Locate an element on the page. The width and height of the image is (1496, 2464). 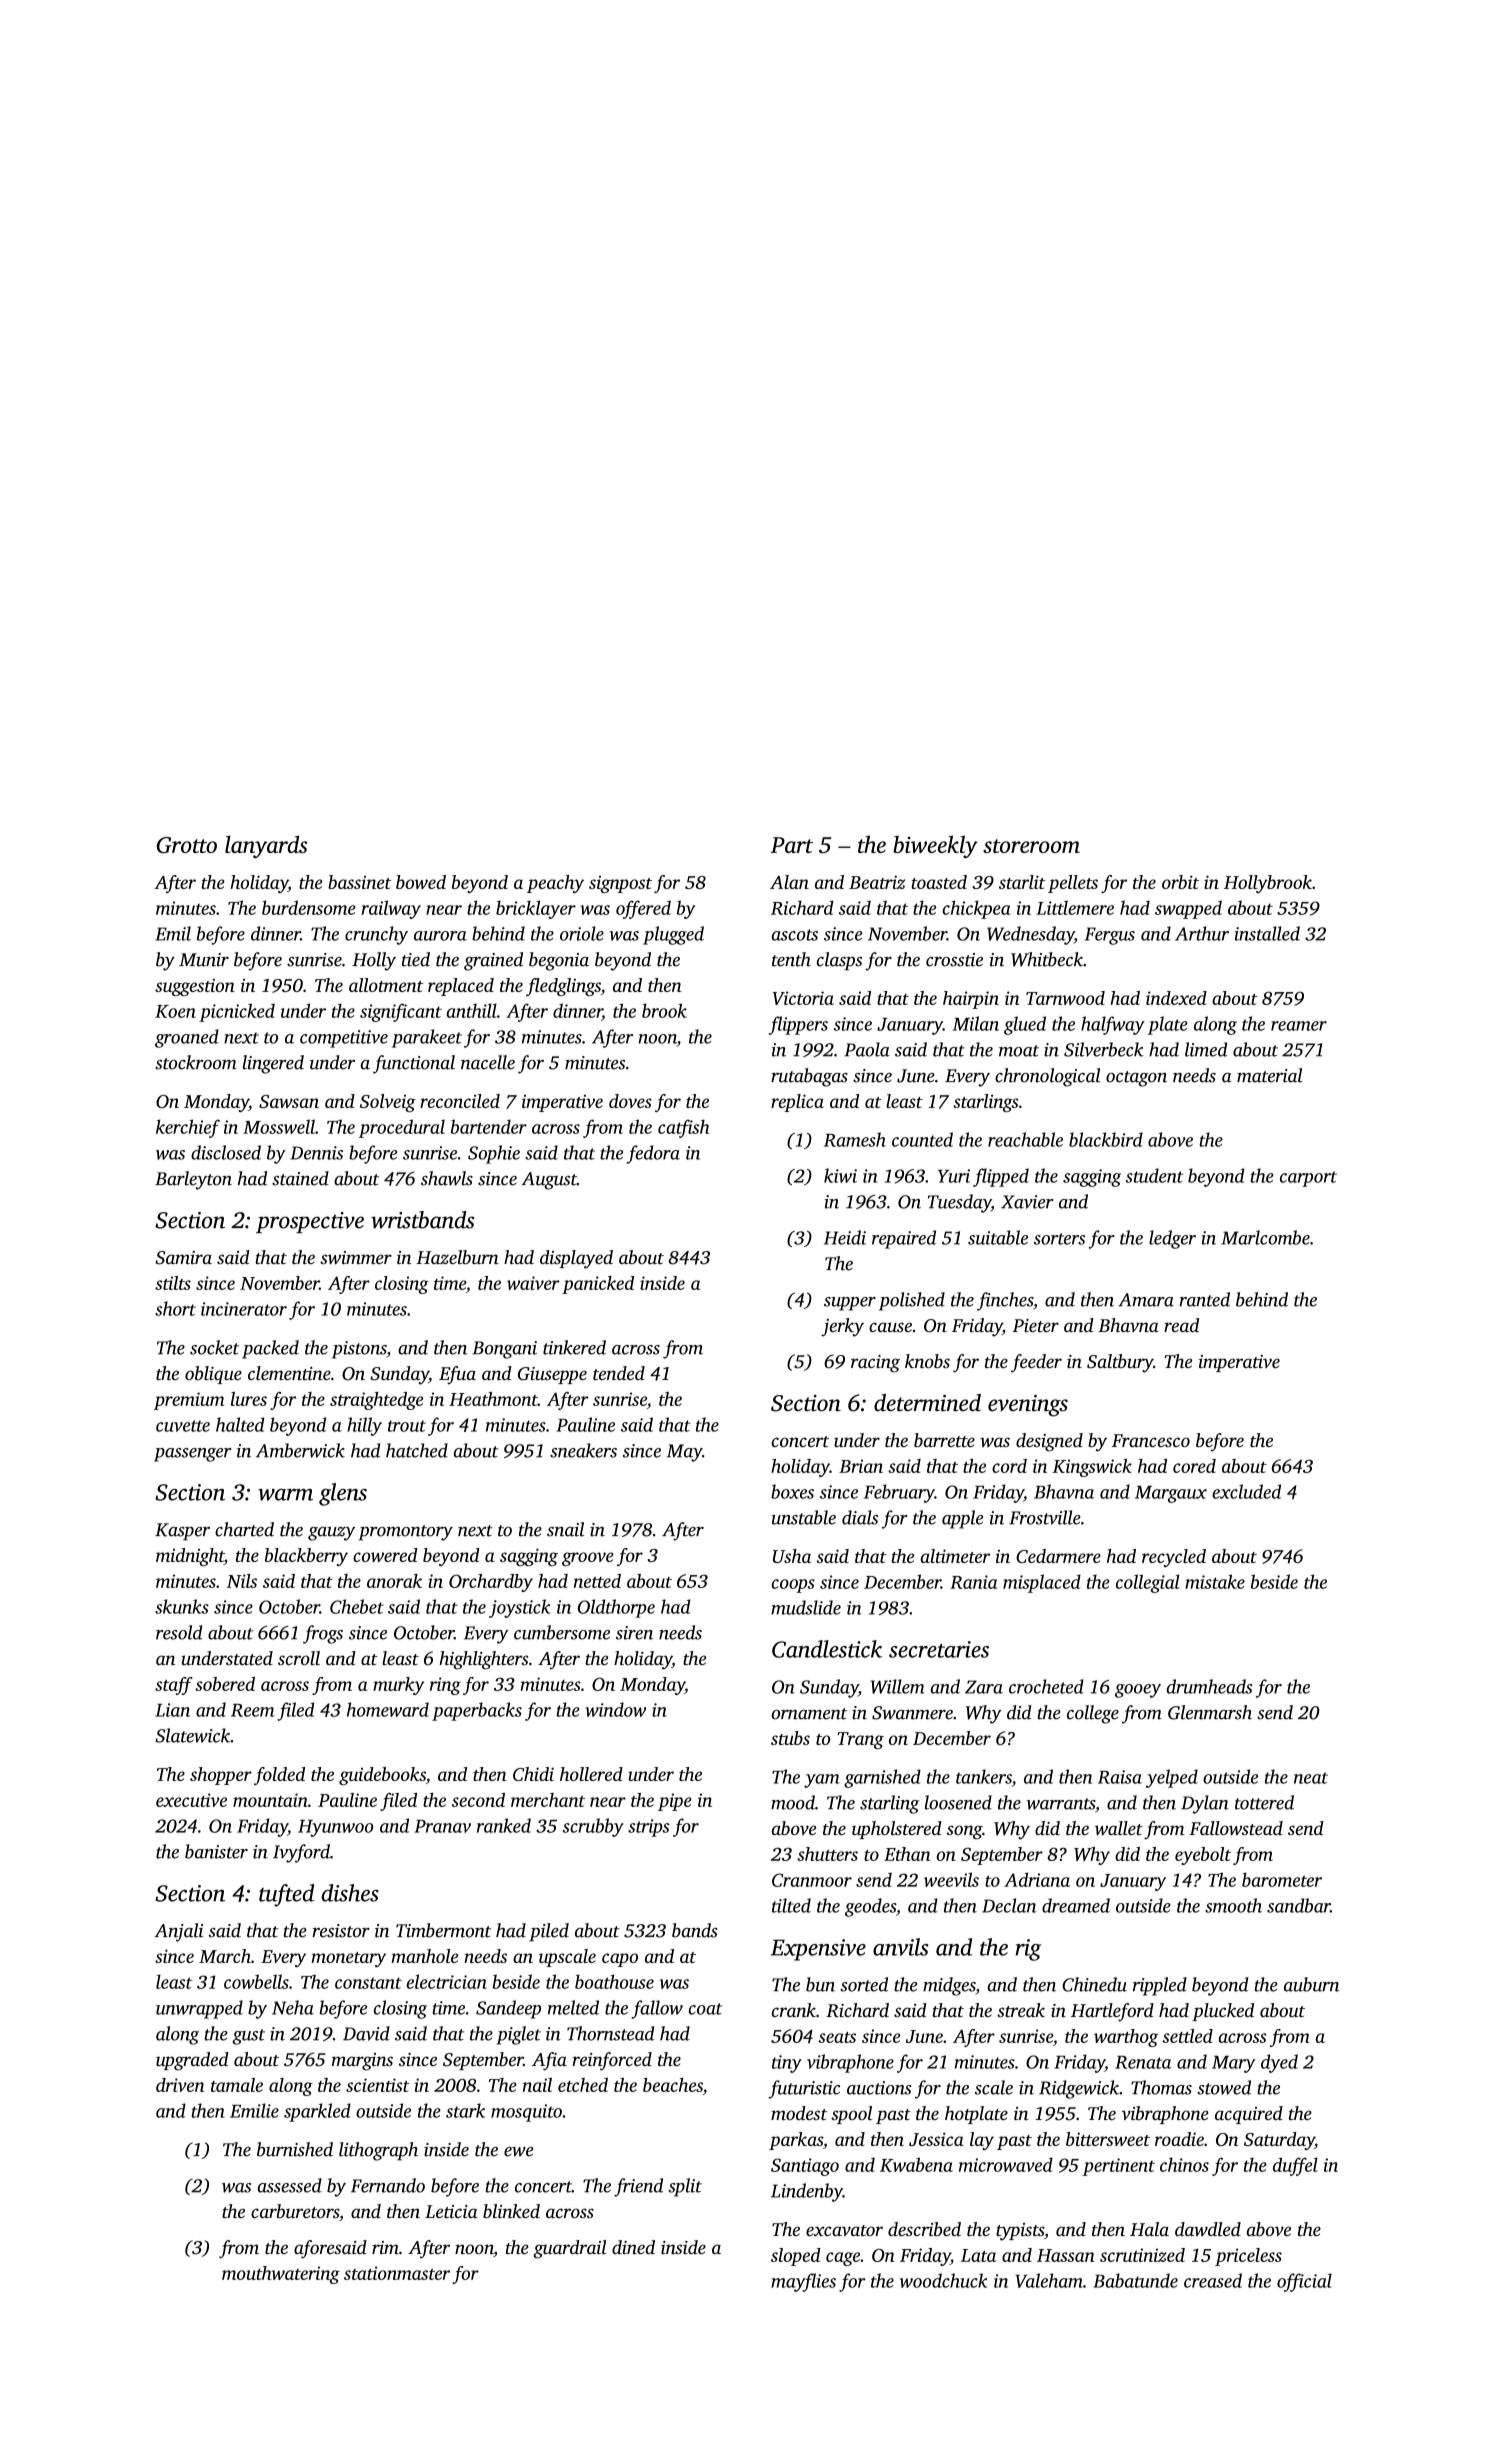
Marlcombe is located at coordinates (1265, 1237).
